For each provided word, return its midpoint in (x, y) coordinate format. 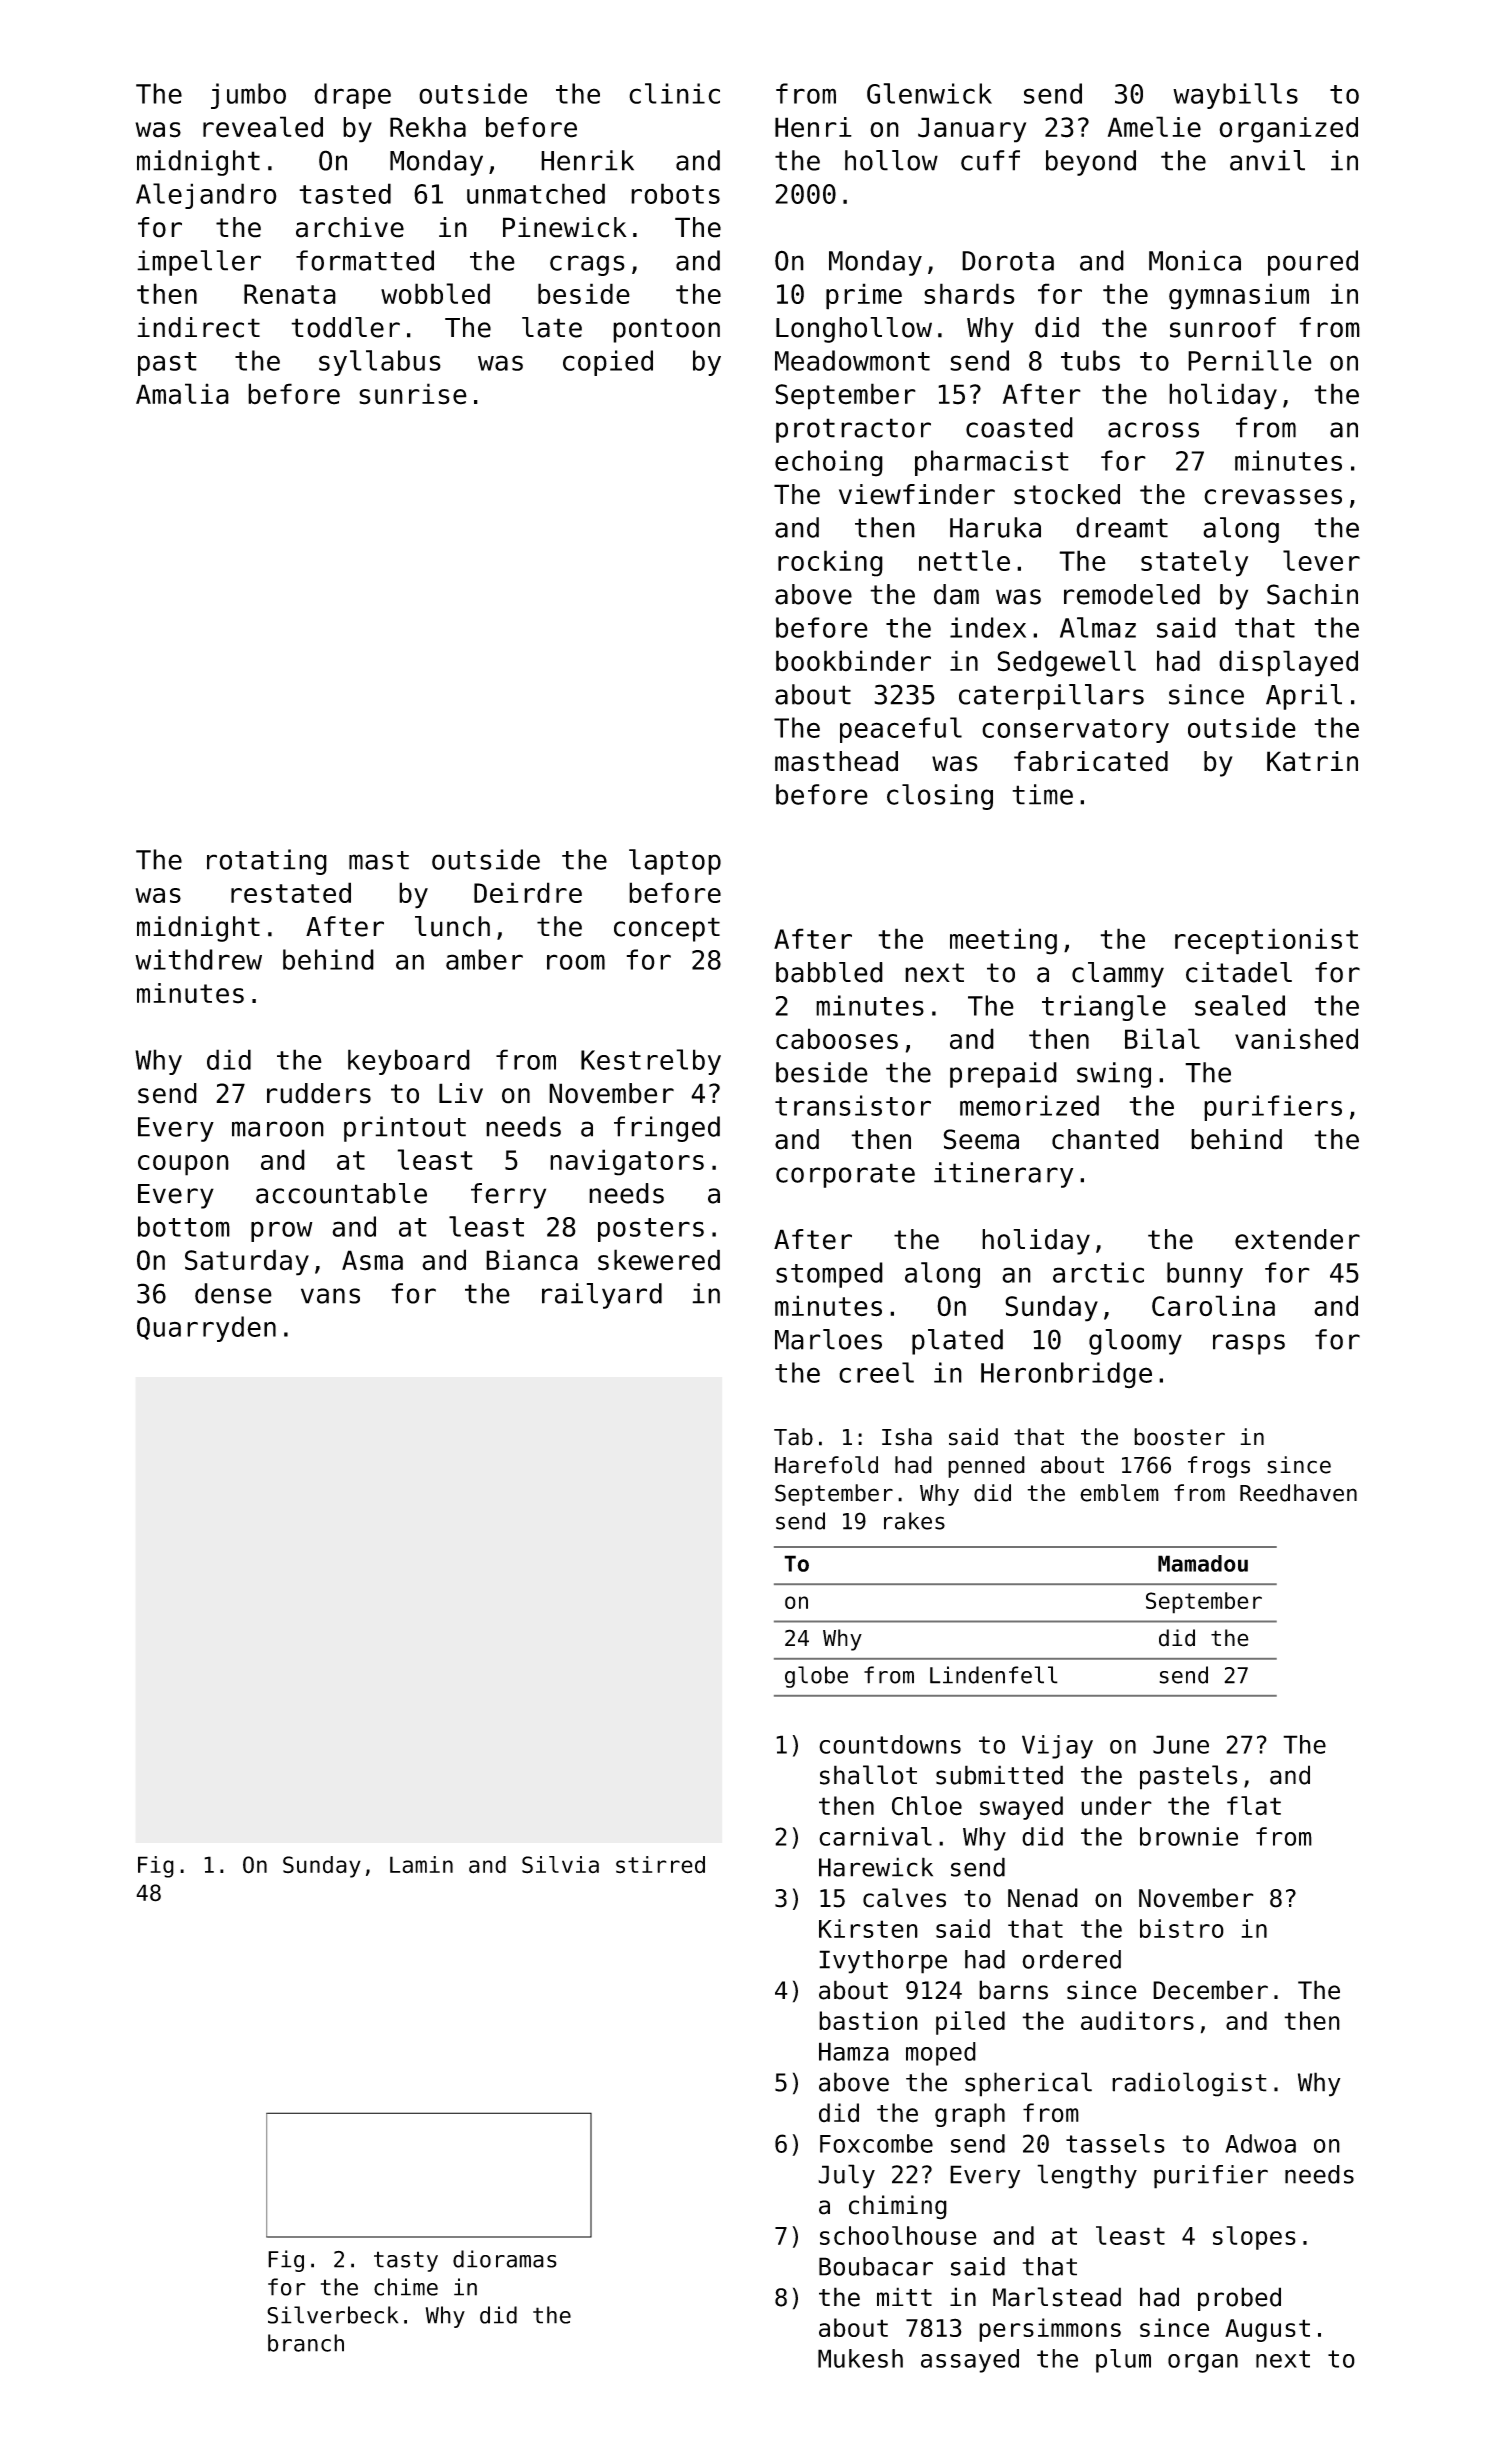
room (576, 962)
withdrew (198, 959)
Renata (290, 294)
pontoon (666, 330)
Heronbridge (1066, 1375)
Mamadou (1203, 1563)
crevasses (1273, 497)
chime (406, 2287)
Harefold (826, 1465)
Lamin (421, 1864)
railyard (602, 1296)
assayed (970, 2361)
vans (330, 1296)
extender (1297, 1239)
